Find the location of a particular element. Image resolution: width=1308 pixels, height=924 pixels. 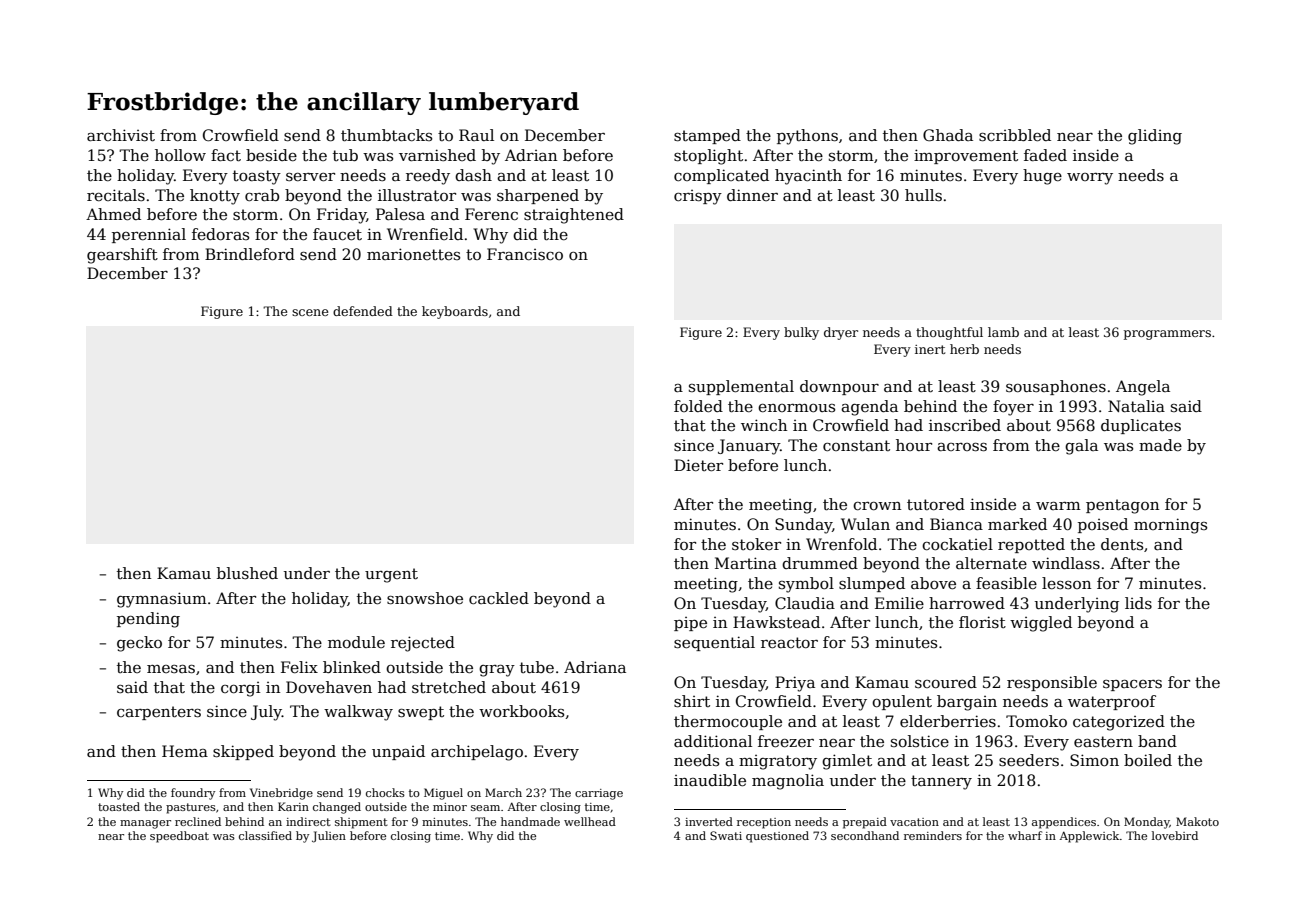

bulky is located at coordinates (801, 333).
